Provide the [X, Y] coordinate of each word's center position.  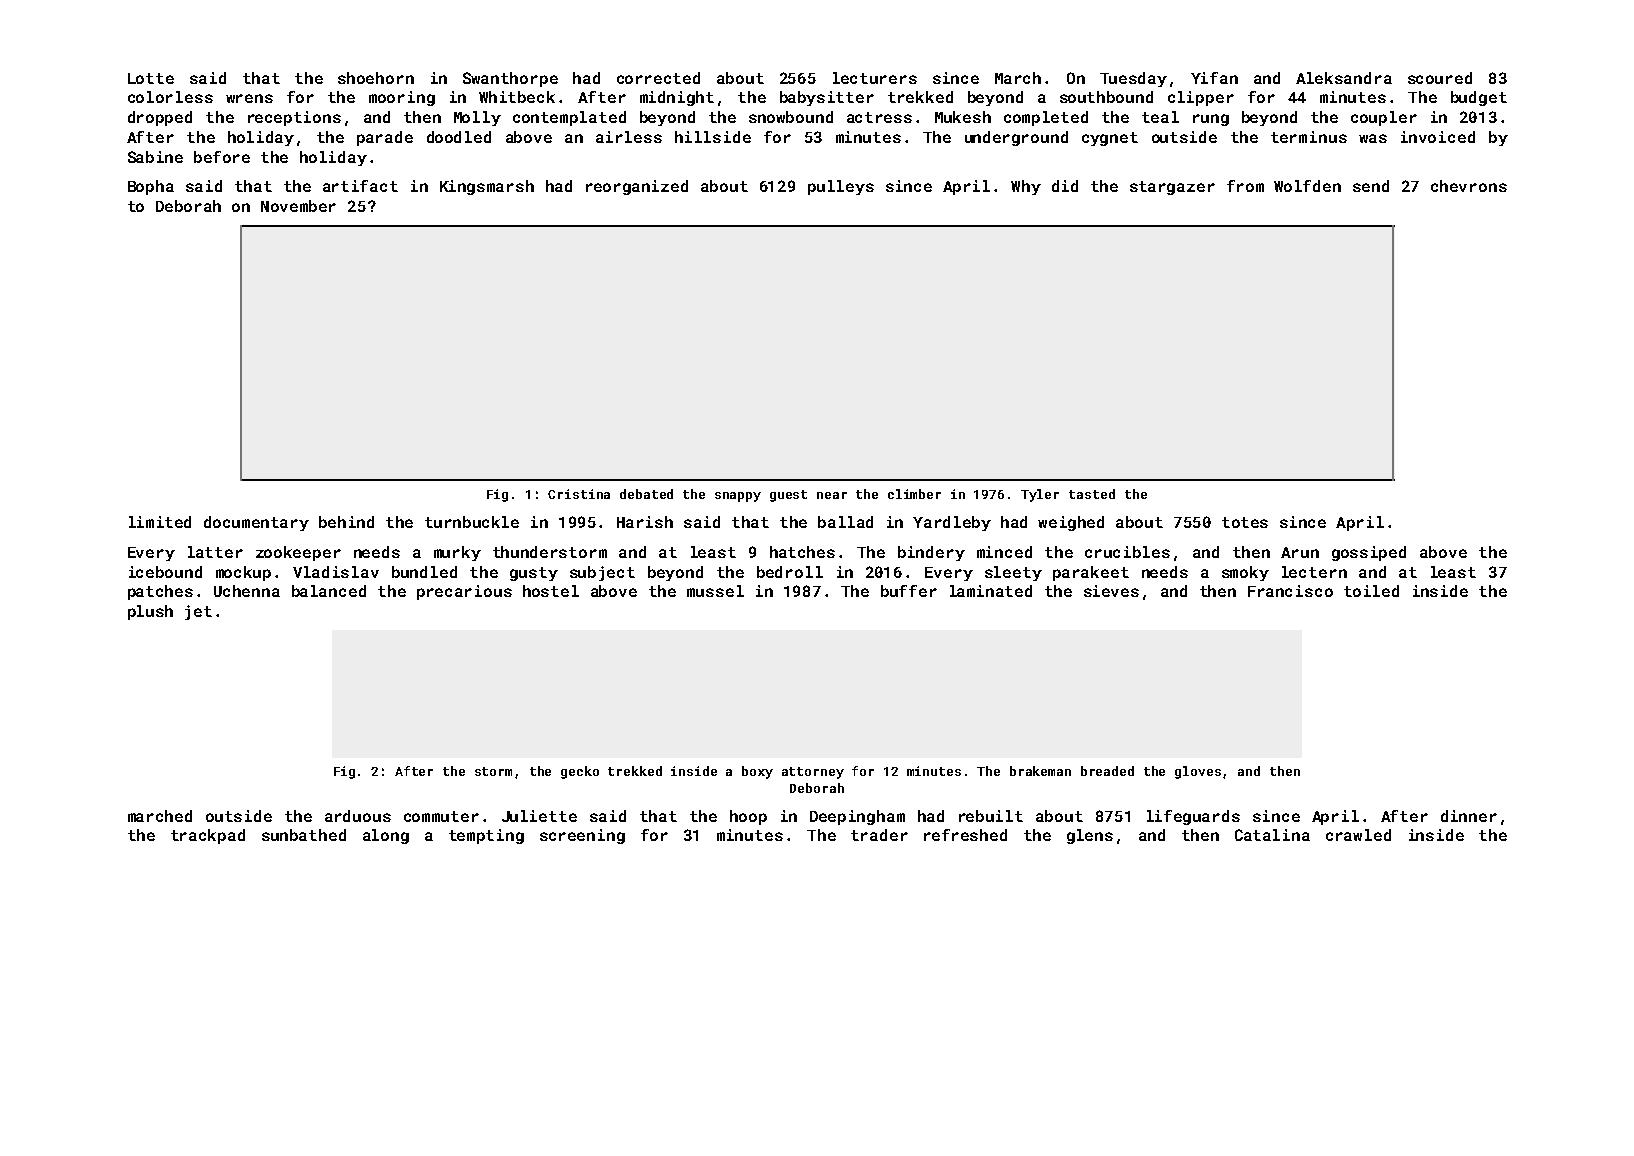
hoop [748, 817]
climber [914, 494]
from [1245, 186]
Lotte [151, 78]
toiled [1371, 591]
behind [346, 522]
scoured [1440, 78]
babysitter [827, 98]
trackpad [208, 836]
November [298, 206]
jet [198, 612]
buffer [909, 591]
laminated [991, 591]
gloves [1198, 772]
